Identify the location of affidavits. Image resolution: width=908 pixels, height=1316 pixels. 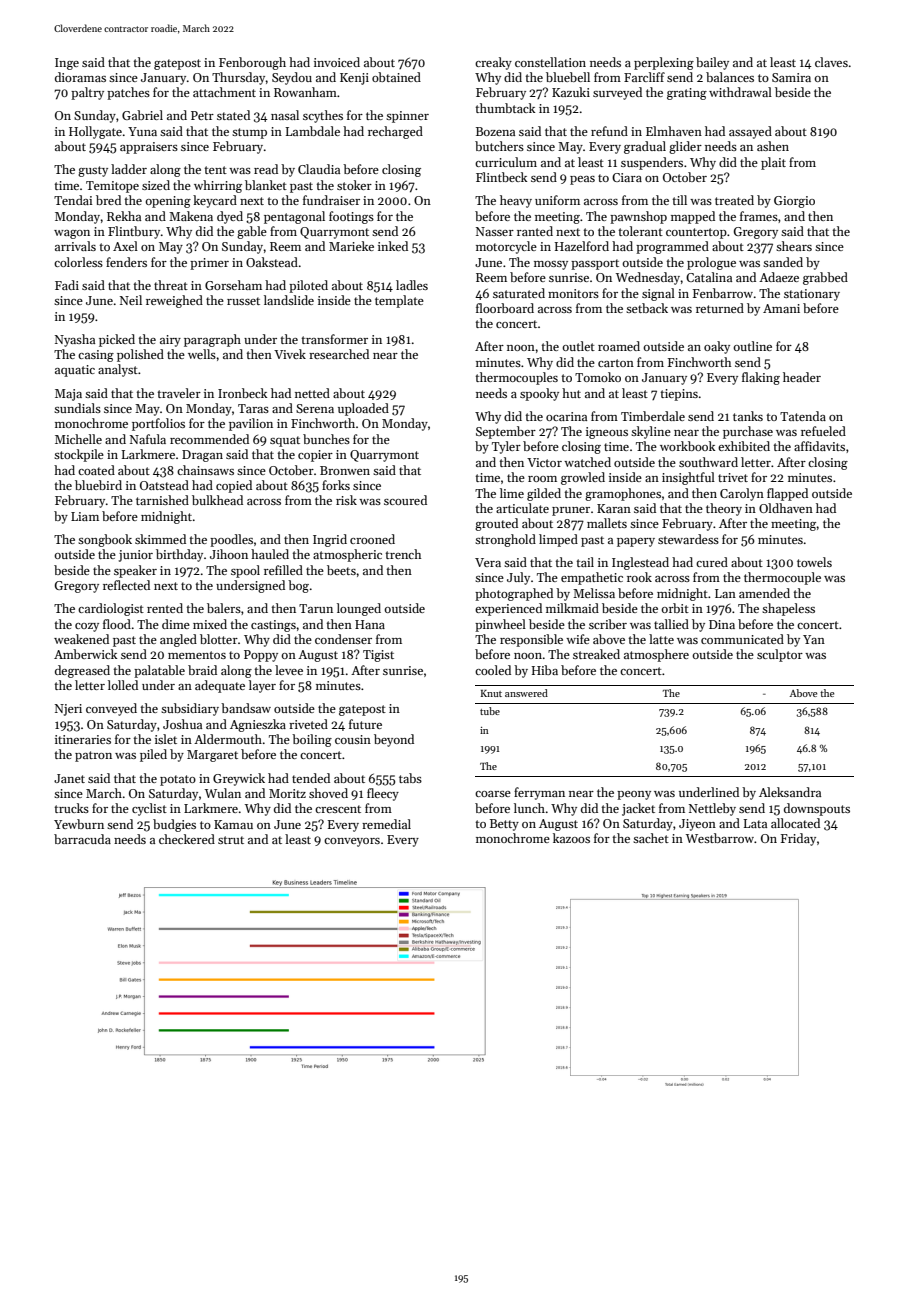
(819, 446).
